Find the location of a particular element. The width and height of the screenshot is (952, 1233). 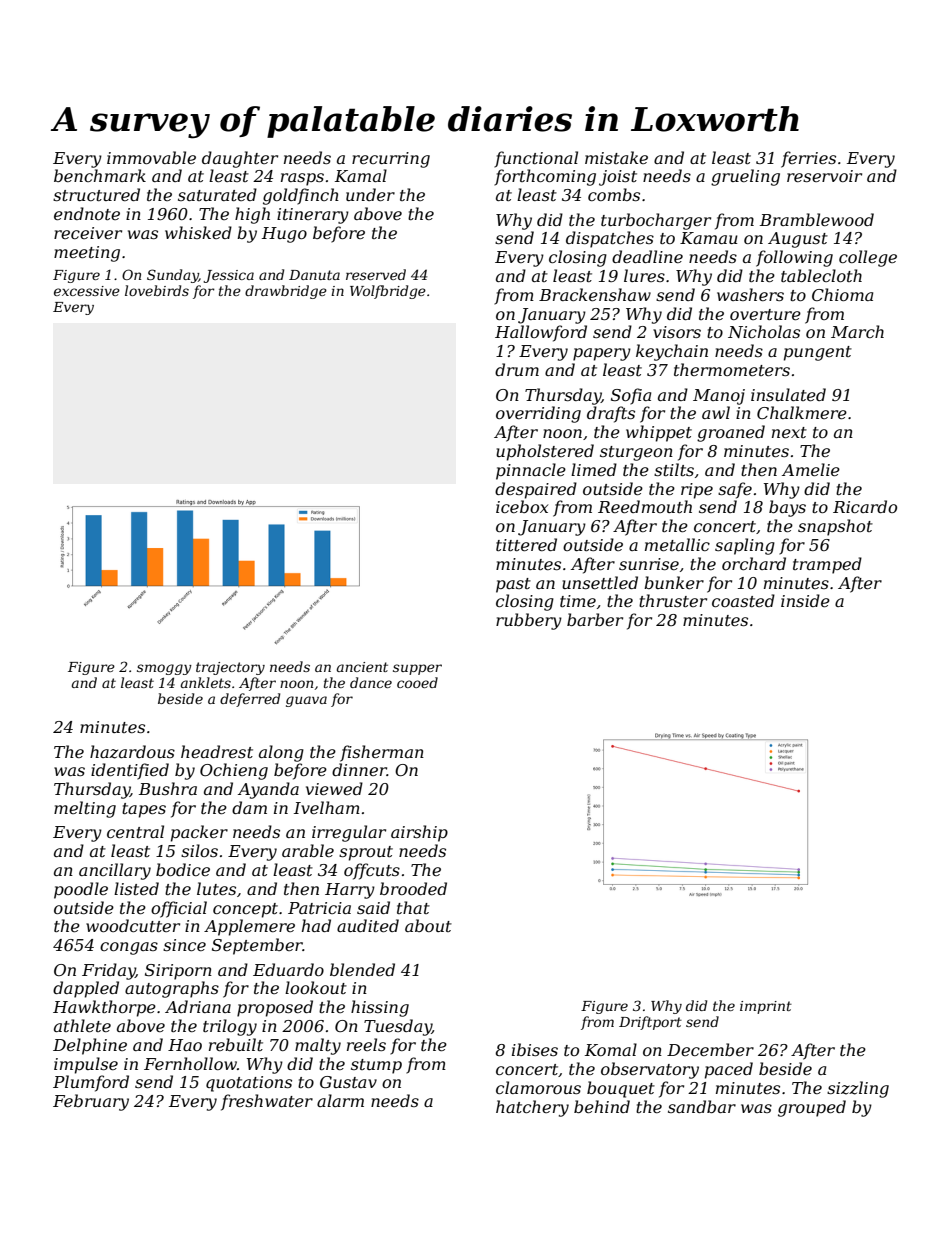

bays is located at coordinates (787, 508).
